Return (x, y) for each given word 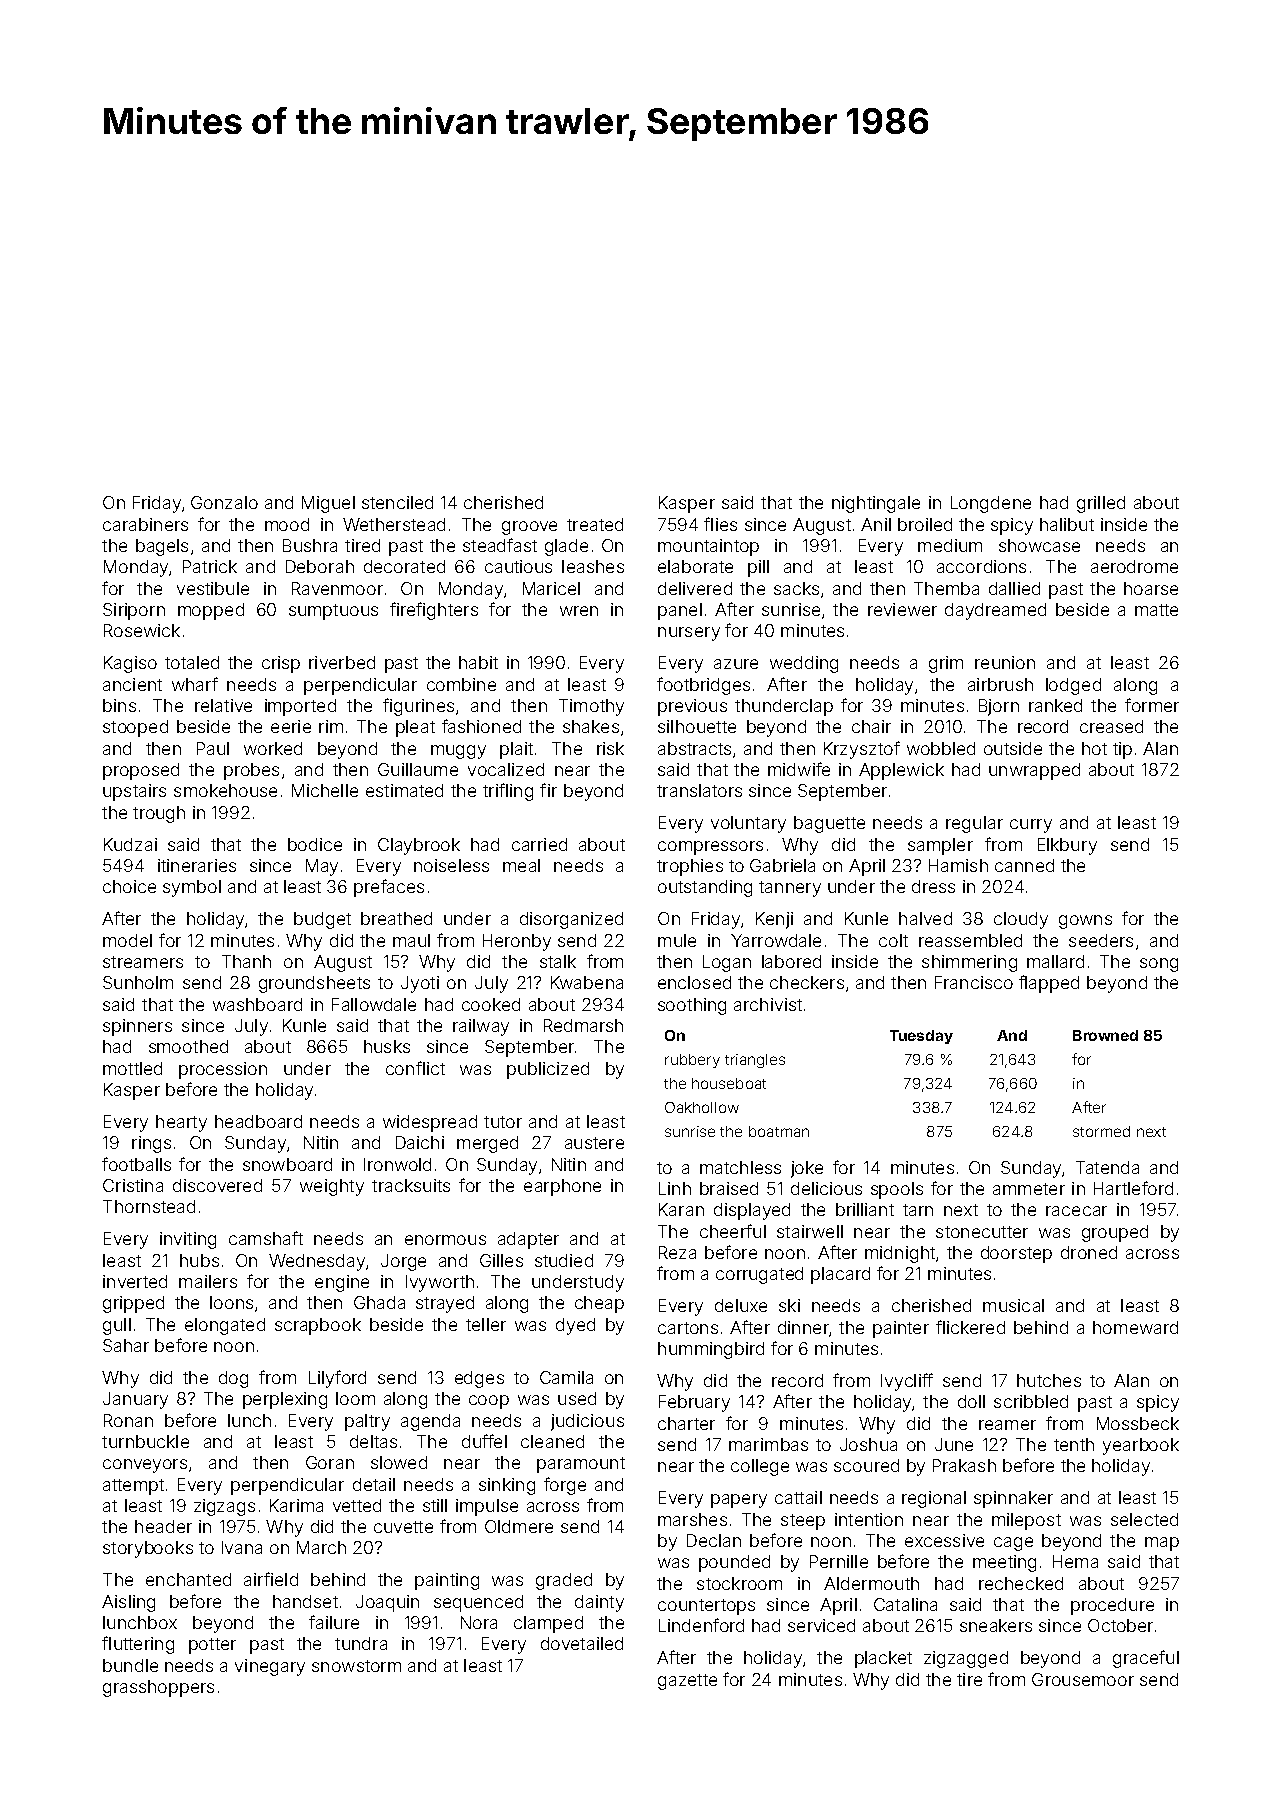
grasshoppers (158, 1688)
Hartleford (1133, 1188)
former (1152, 705)
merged (487, 1144)
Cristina (133, 1185)
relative (223, 705)
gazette (687, 1682)
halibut (1067, 524)
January (135, 1400)
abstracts (694, 748)
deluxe (741, 1305)
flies (720, 524)
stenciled (397, 502)
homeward (1135, 1327)
